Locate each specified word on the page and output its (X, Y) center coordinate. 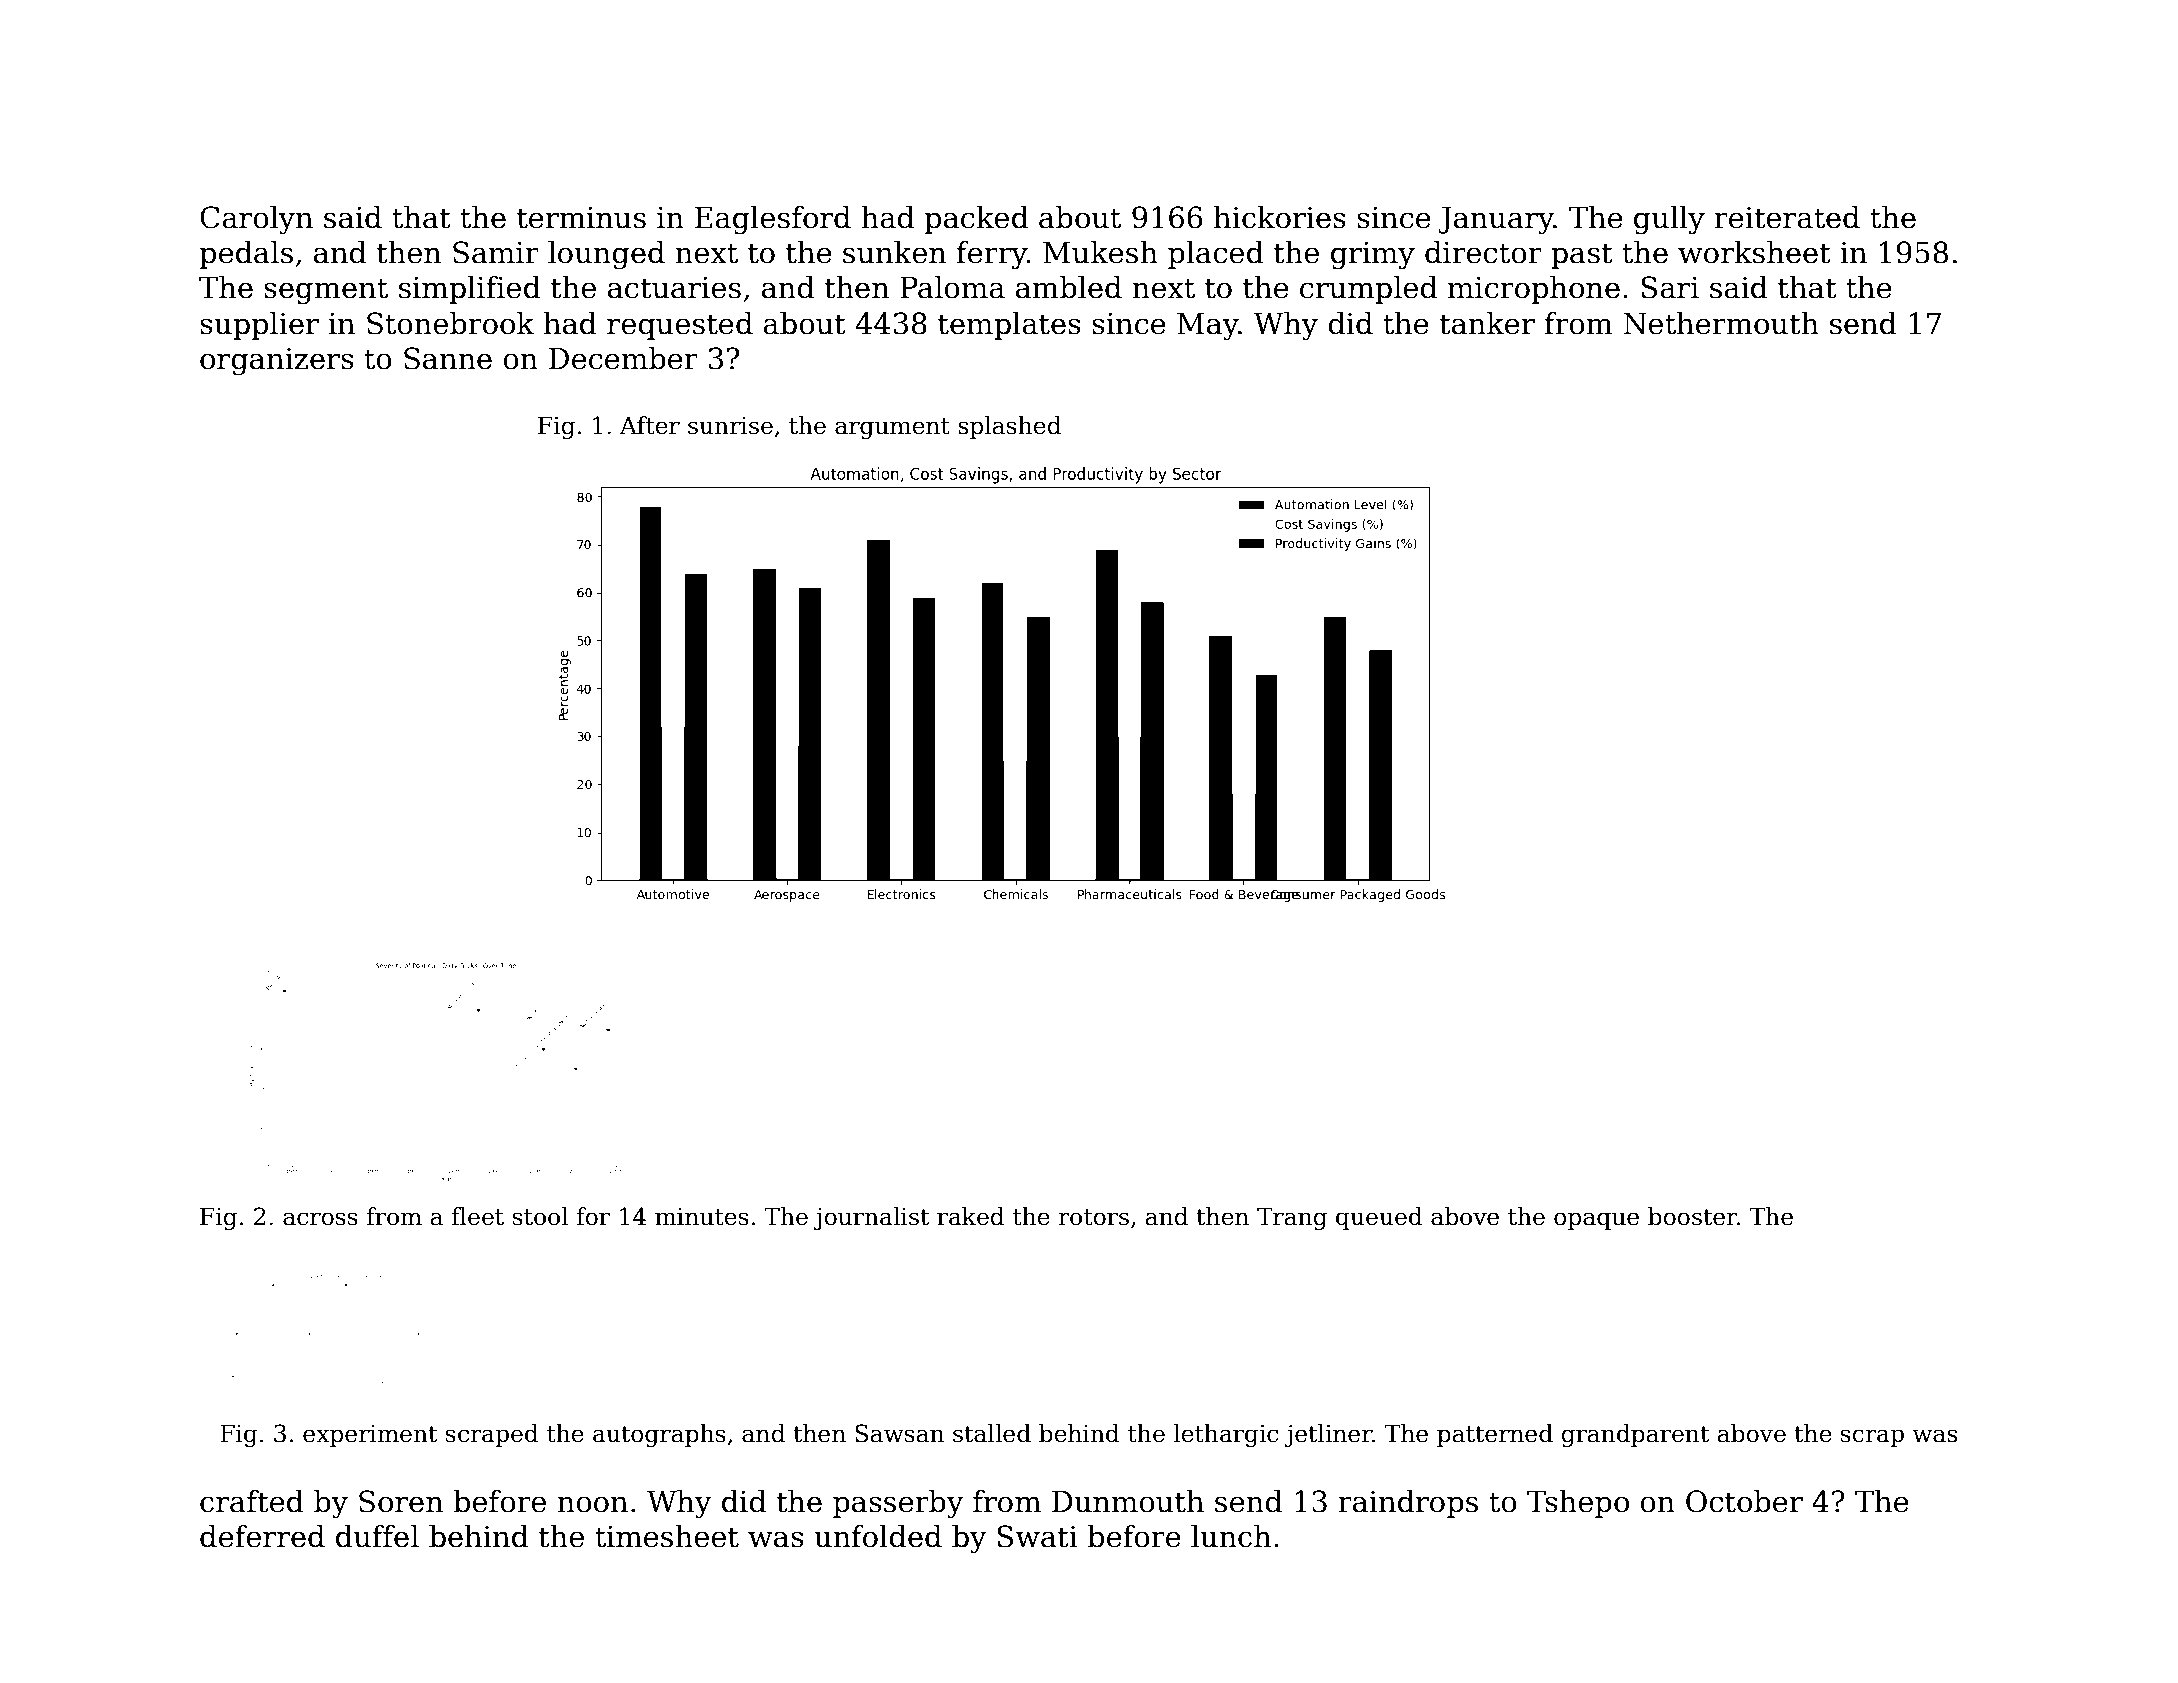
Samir (496, 252)
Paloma (952, 287)
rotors (1093, 1217)
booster (1692, 1216)
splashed (1009, 427)
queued (1379, 1218)
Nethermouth (1721, 323)
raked (970, 1216)
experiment (370, 1436)
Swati (1037, 1536)
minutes (702, 1217)
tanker (1487, 323)
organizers (277, 362)
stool (540, 1216)
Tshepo (1578, 1504)
